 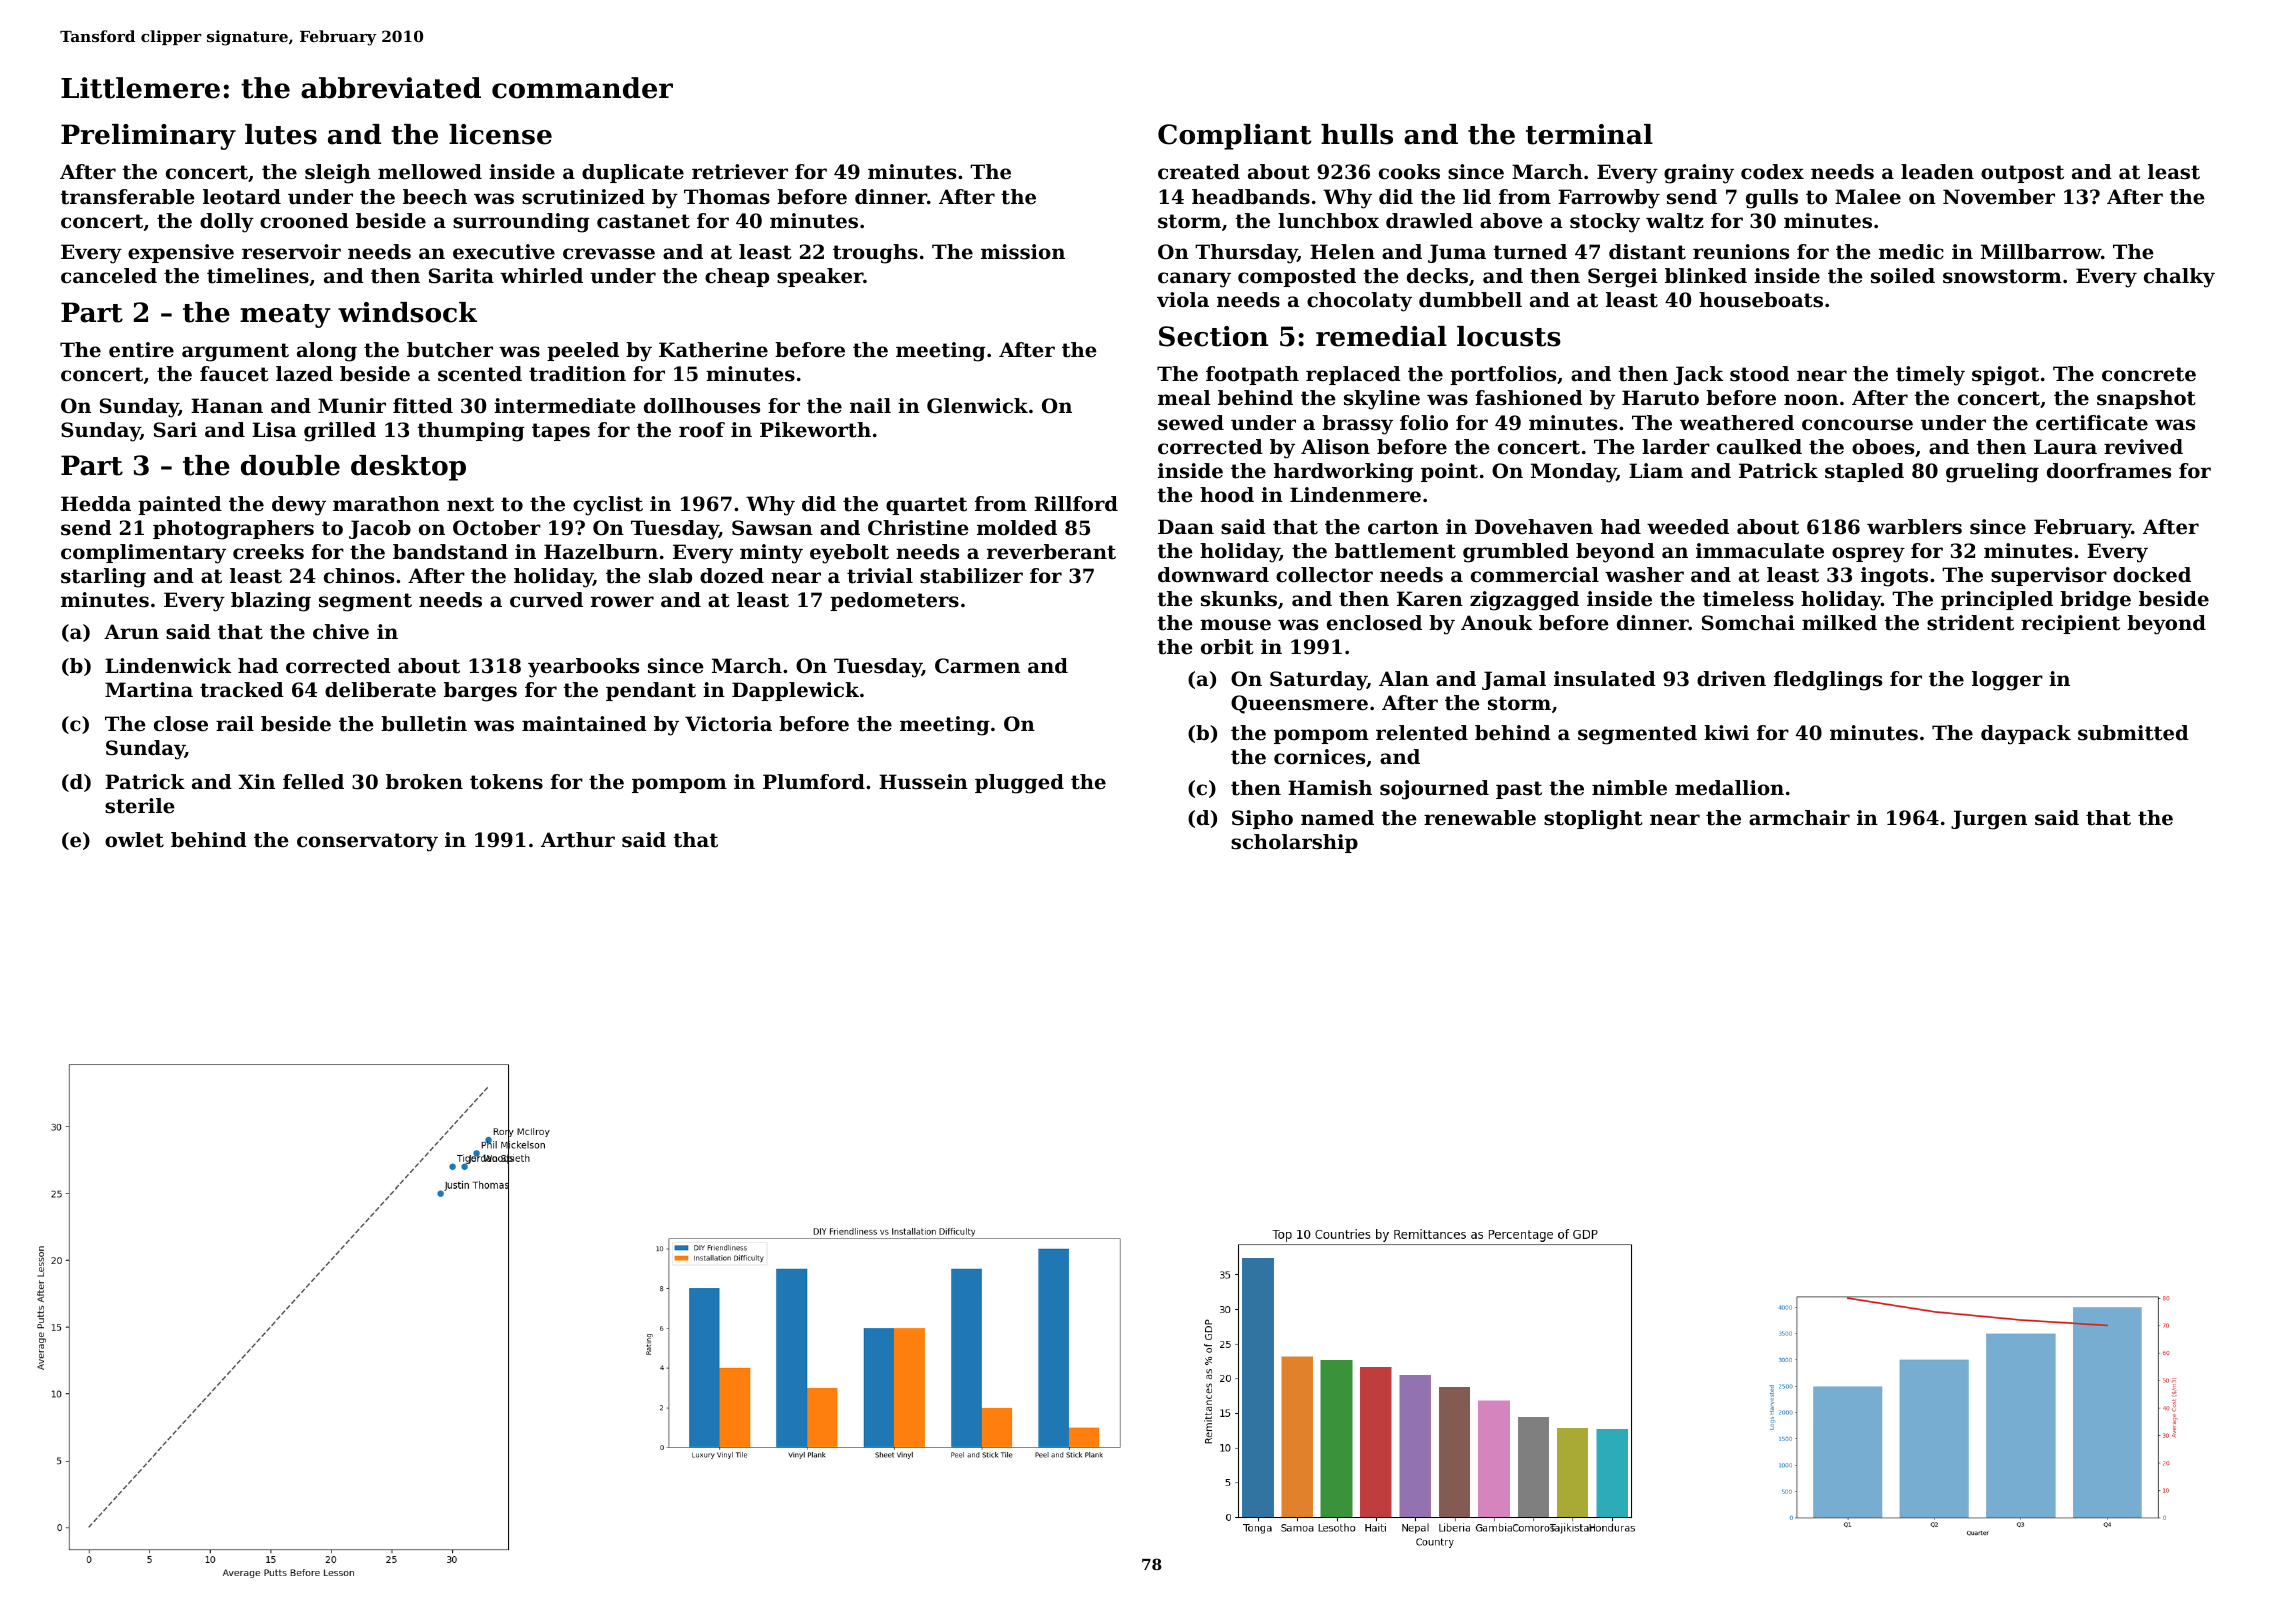 What do you see at coordinates (1699, 174) in the screenshot?
I see `grainy` at bounding box center [1699, 174].
